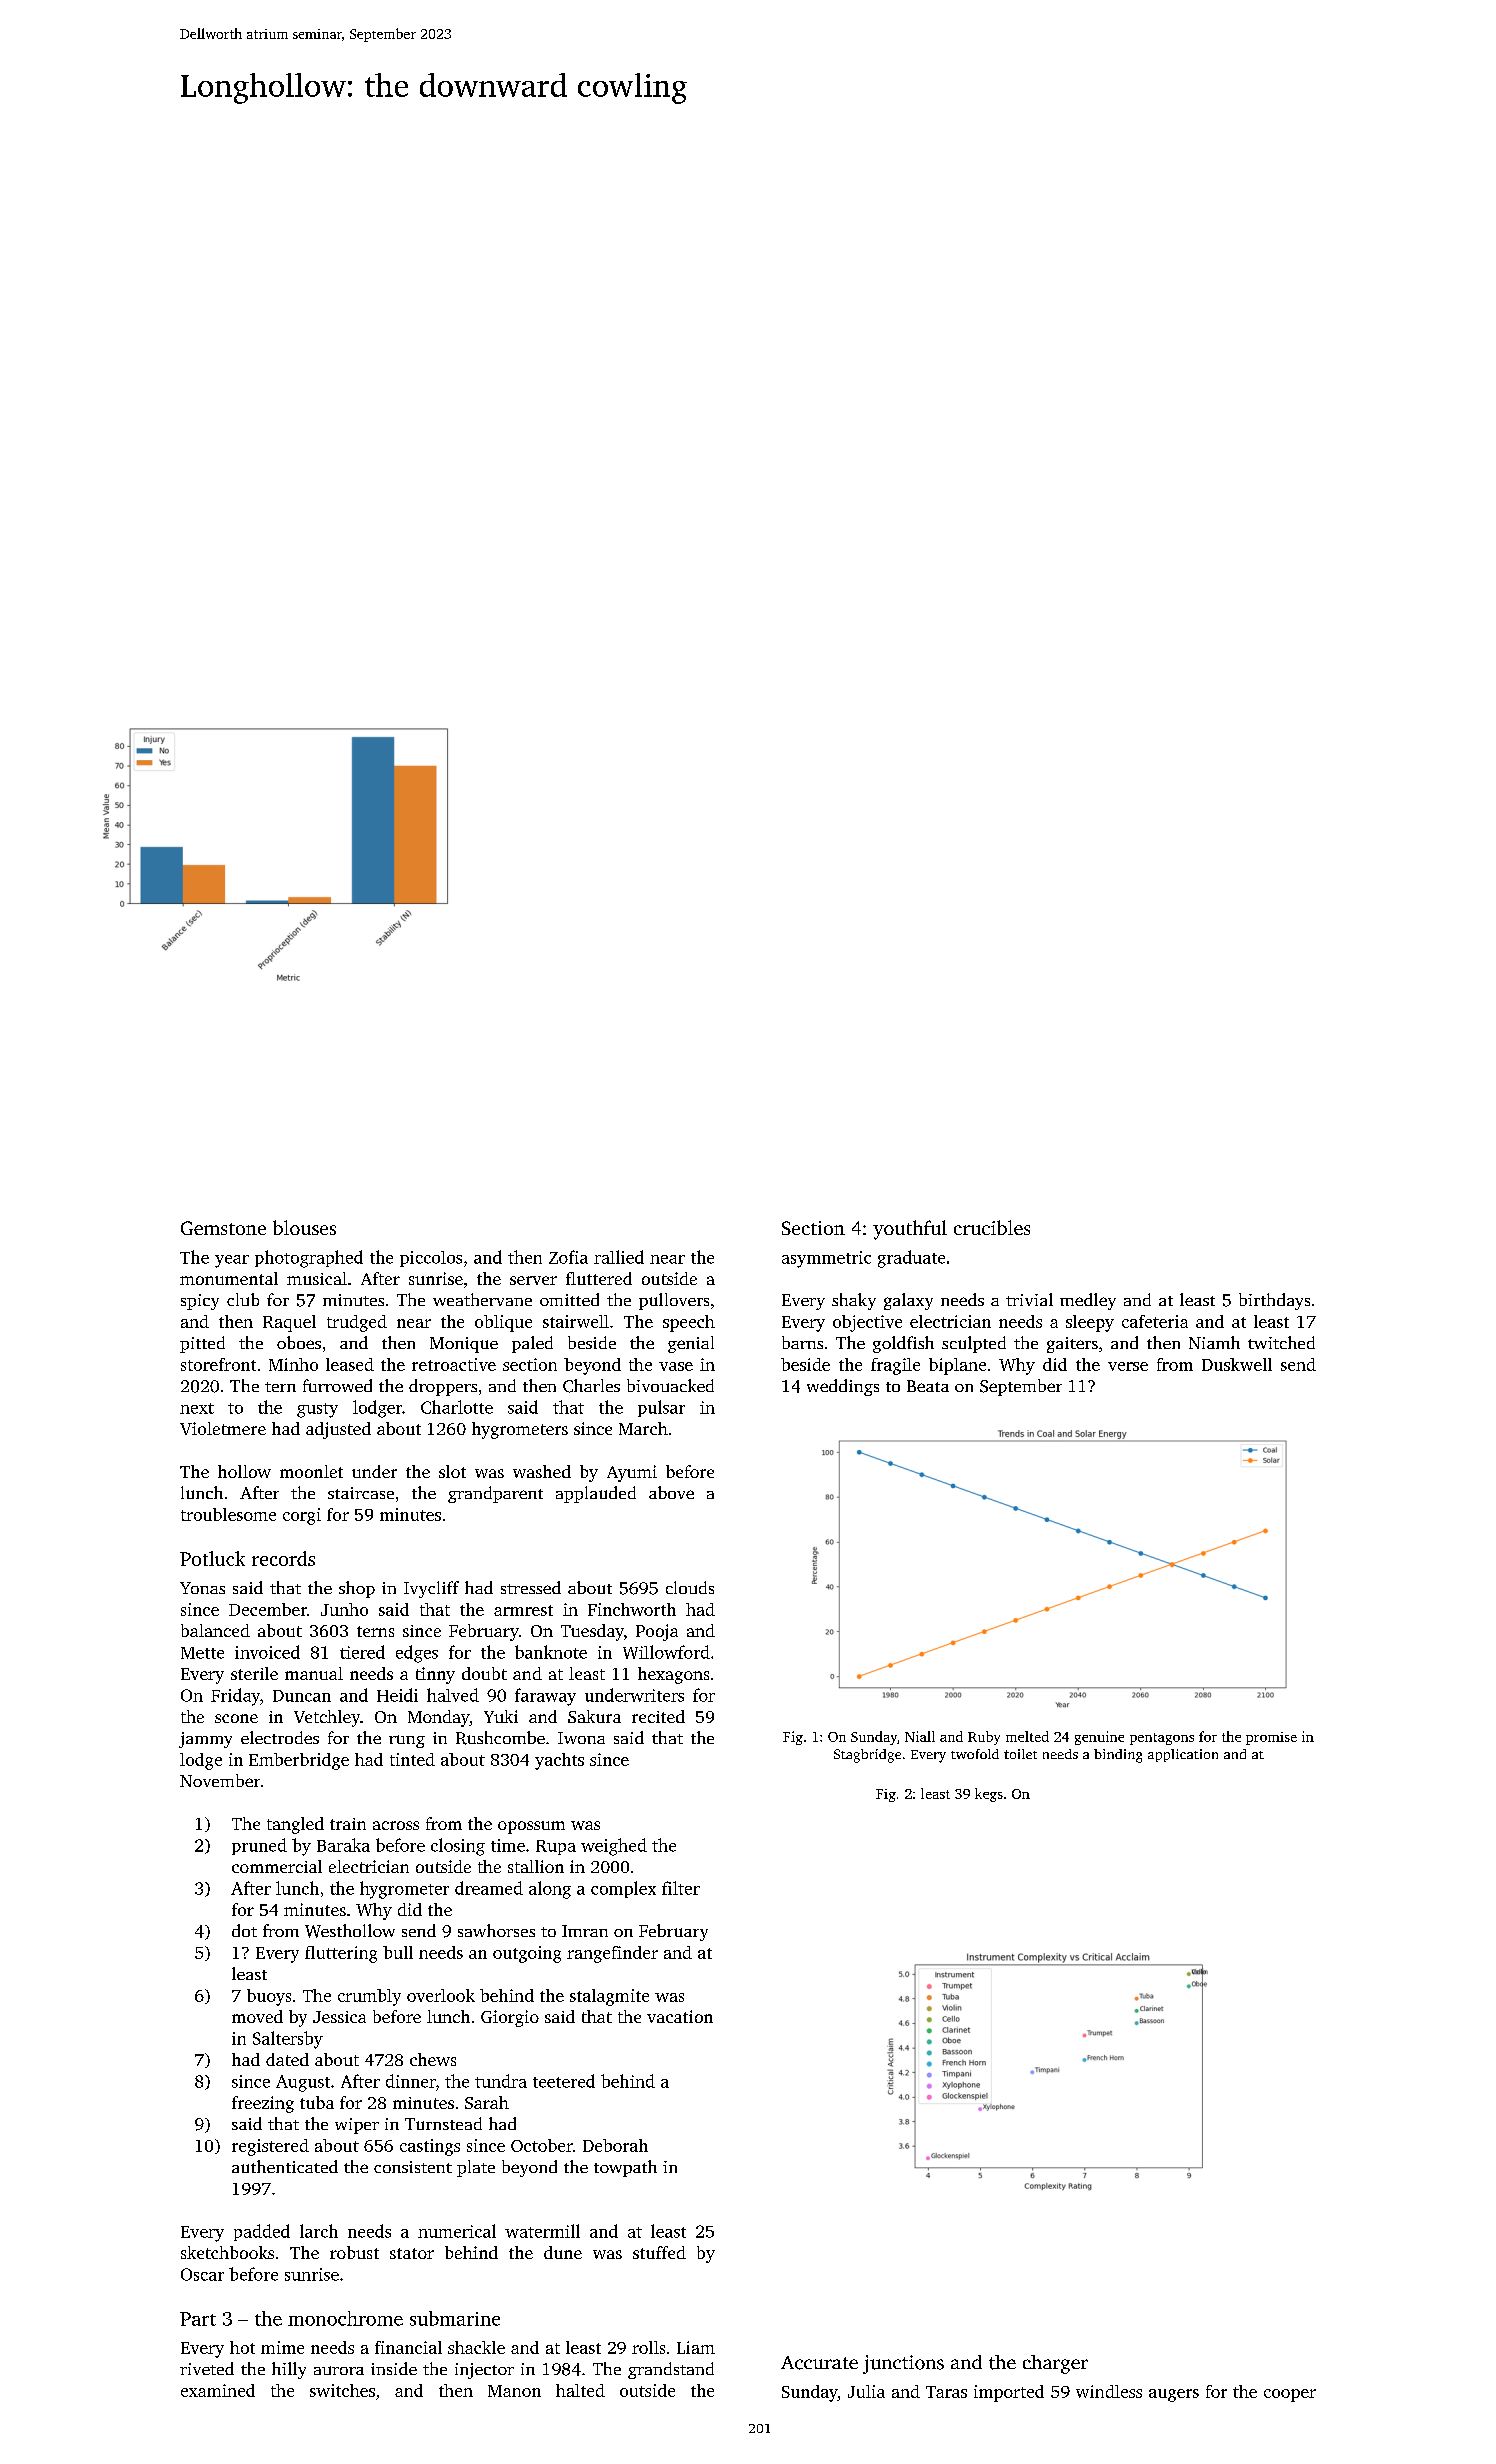 This screenshot has height=2464, width=1496. Describe the element at coordinates (304, 1227) in the screenshot. I see `blouses` at that location.
